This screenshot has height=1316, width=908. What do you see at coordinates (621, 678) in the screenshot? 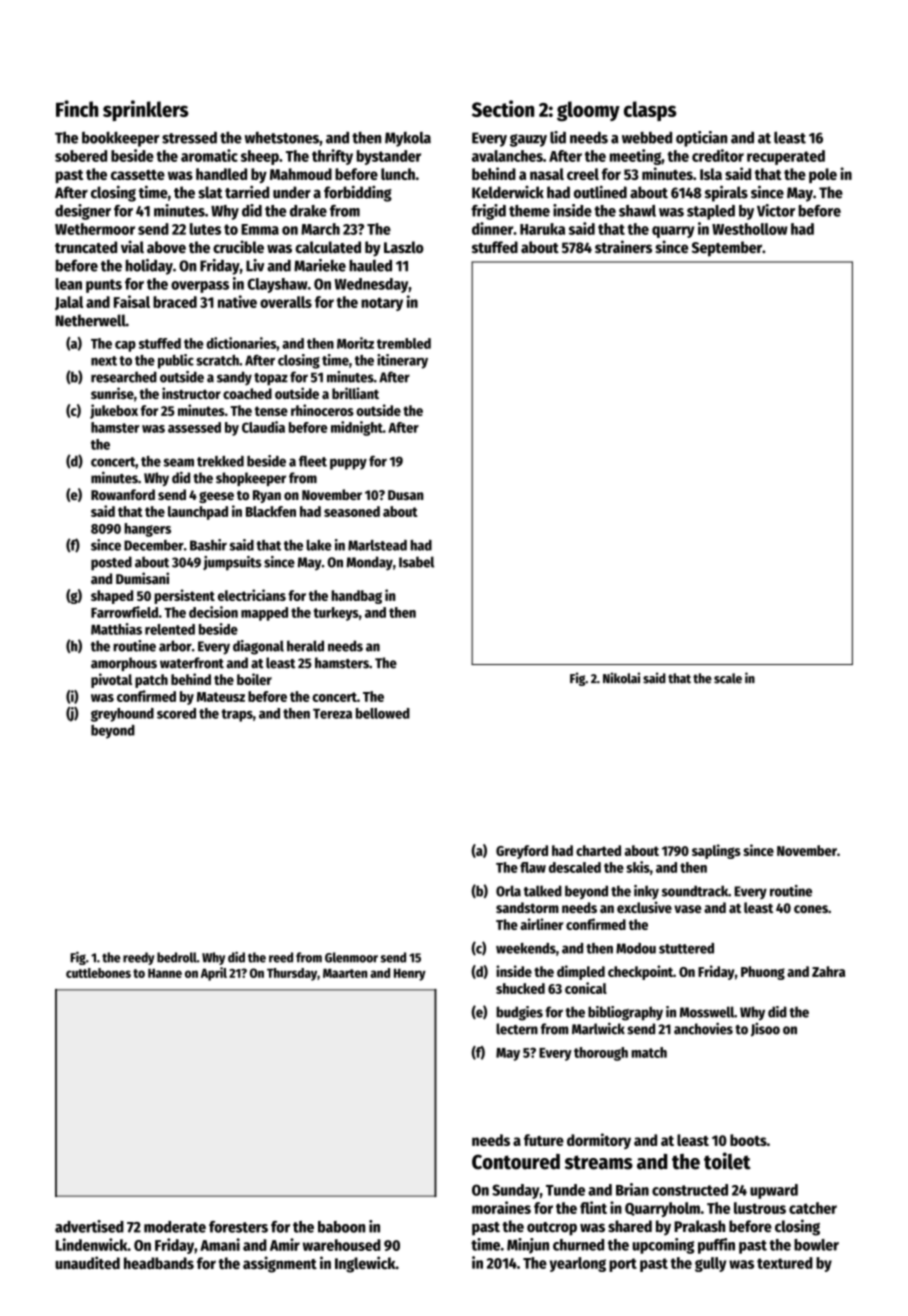
I see `Nikolai` at bounding box center [621, 678].
